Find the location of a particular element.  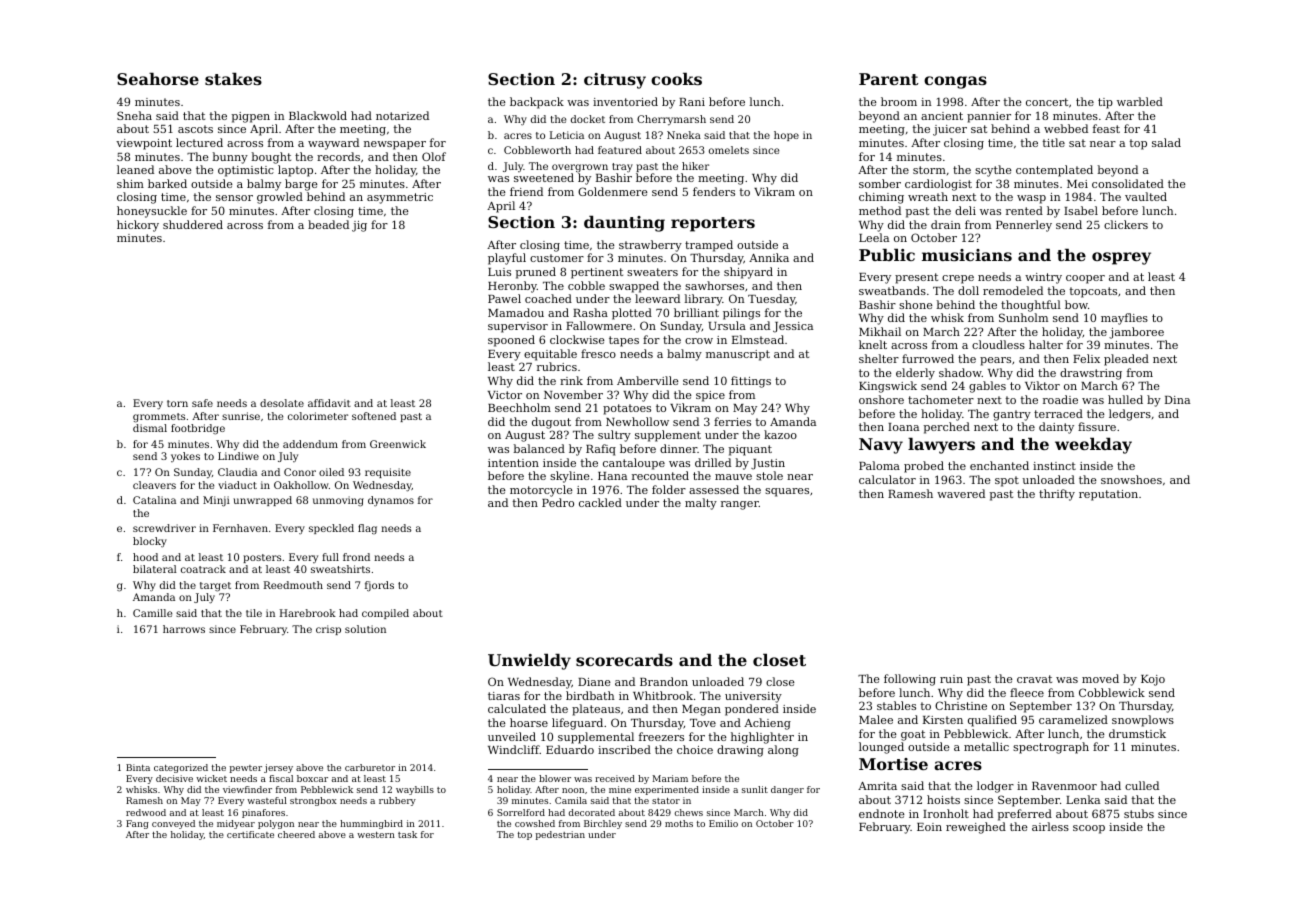

carburetor is located at coordinates (370, 767).
